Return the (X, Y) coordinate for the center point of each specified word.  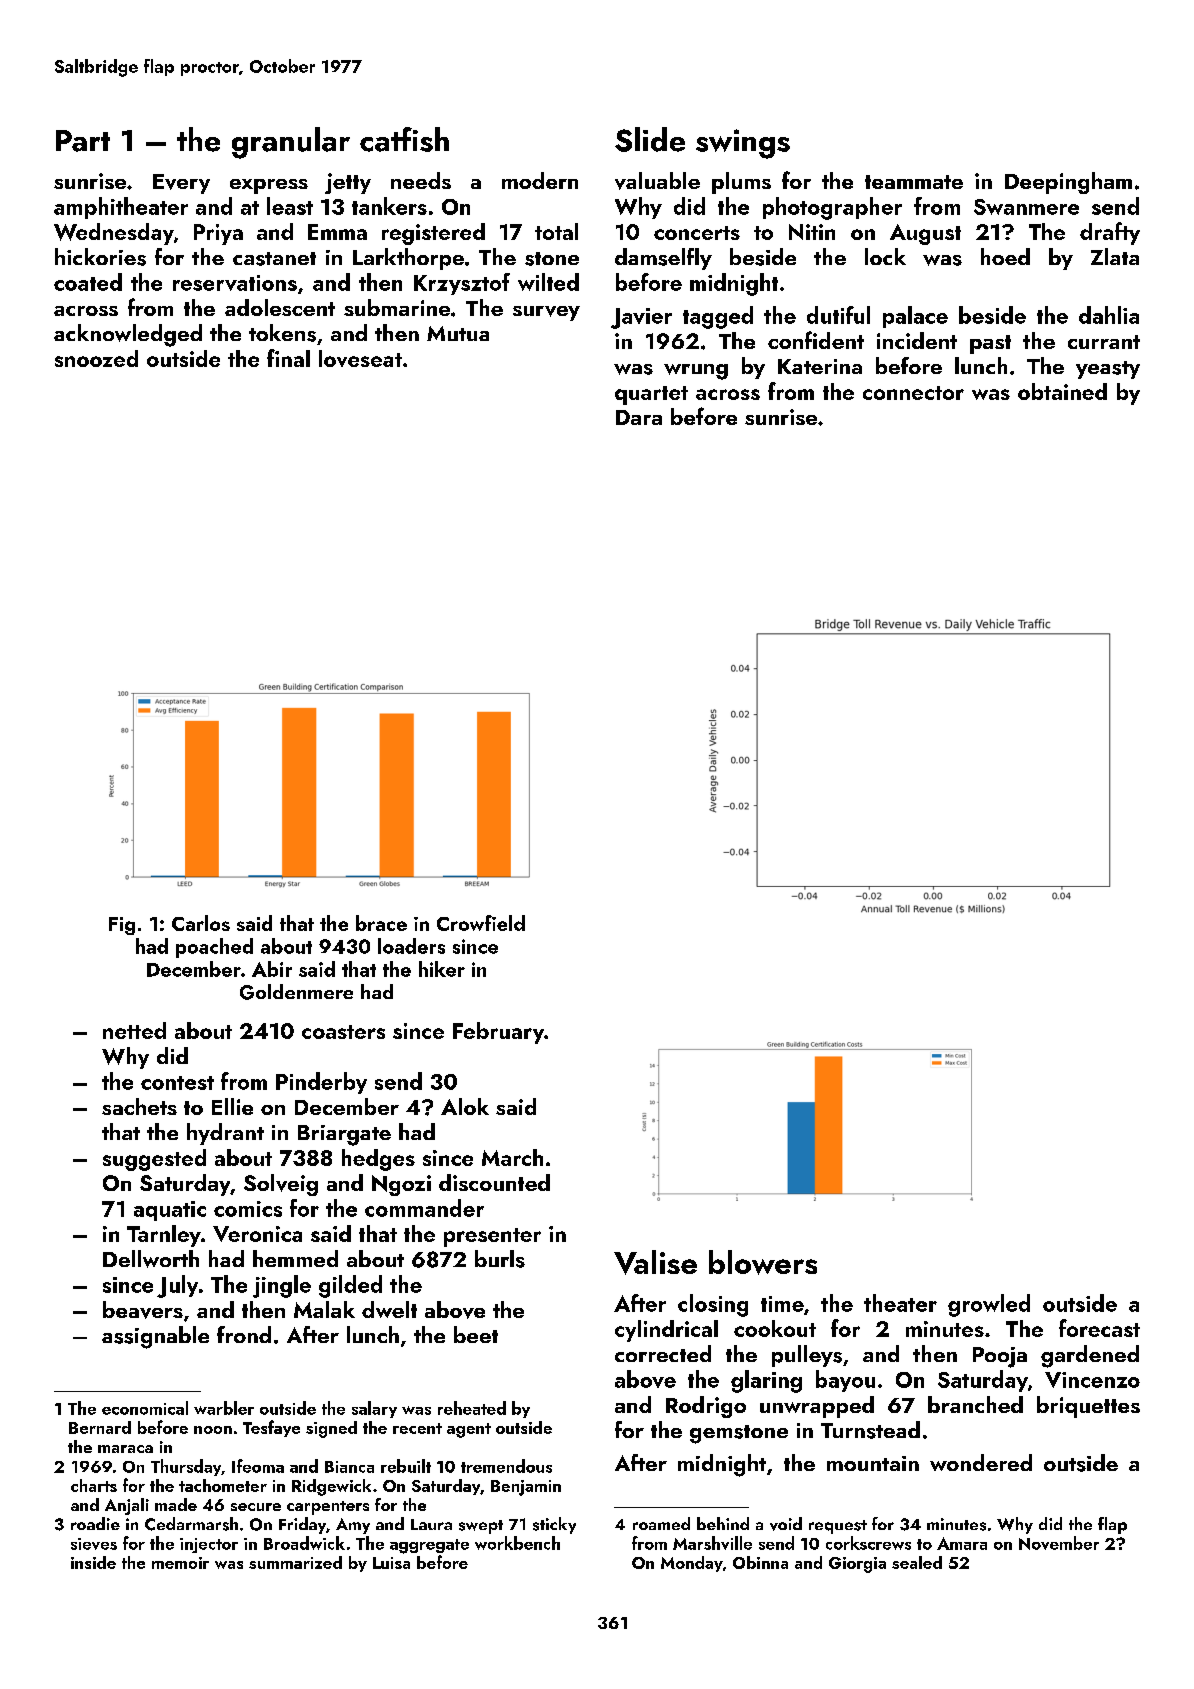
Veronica (257, 1234)
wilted (548, 282)
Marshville (712, 1543)
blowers (763, 1262)
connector (913, 393)
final (288, 358)
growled (989, 1305)
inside (93, 1562)
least (290, 206)
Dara (639, 417)
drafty (1110, 233)
